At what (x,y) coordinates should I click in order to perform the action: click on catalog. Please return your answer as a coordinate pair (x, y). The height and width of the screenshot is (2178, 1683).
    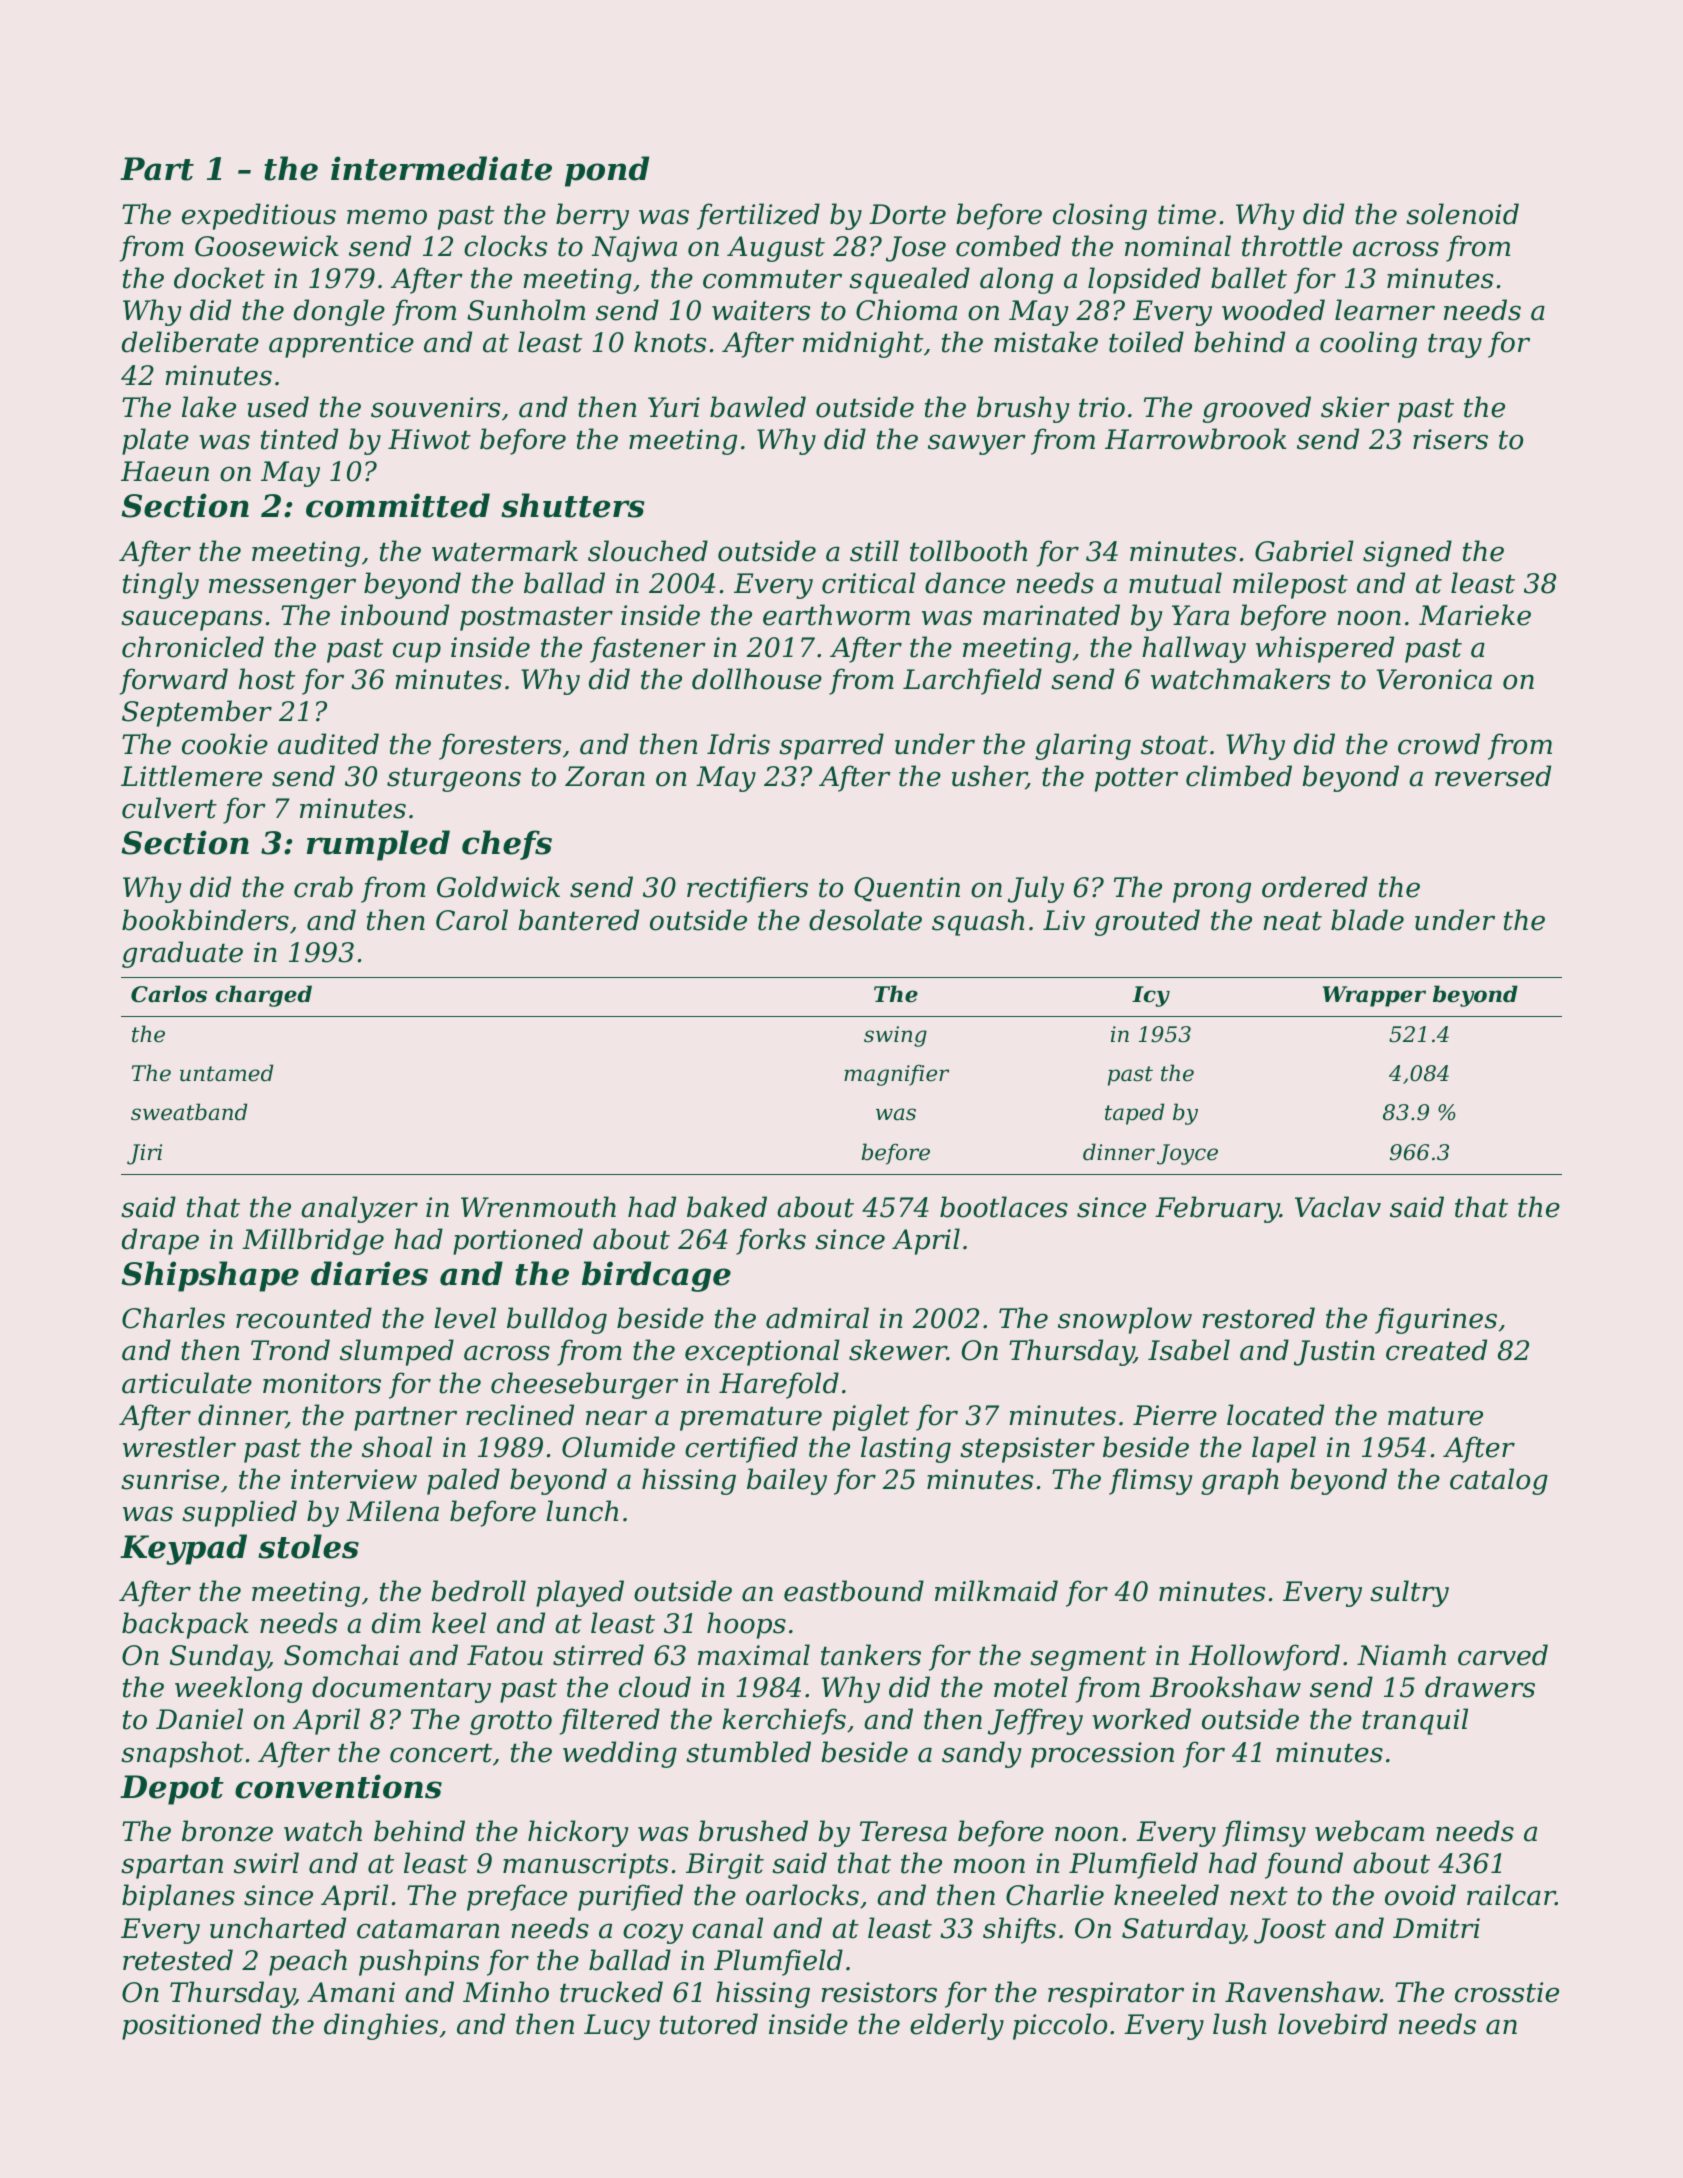
    Looking at the image, I should click on (1499, 1481).
